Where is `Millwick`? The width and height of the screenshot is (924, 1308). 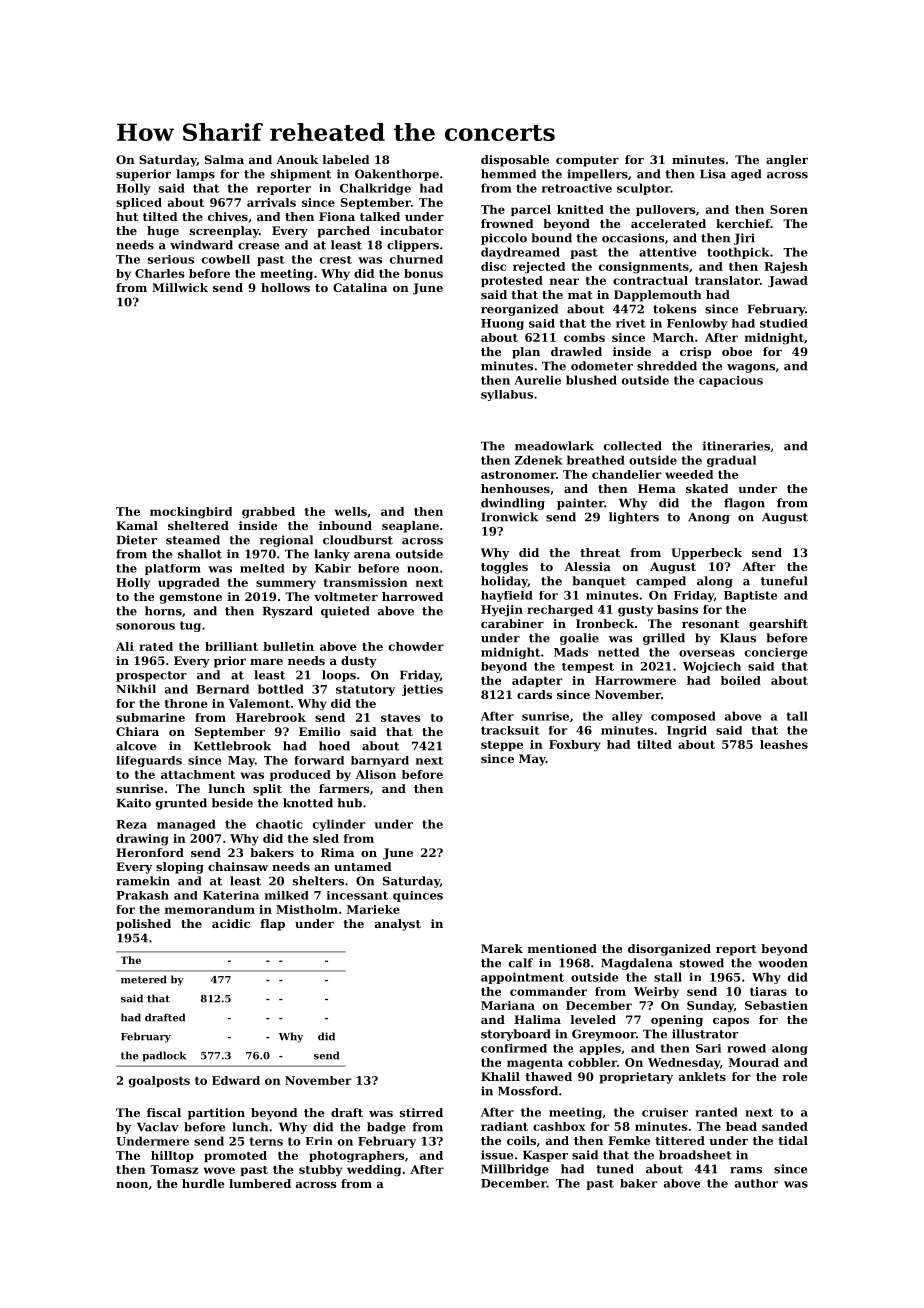
Millwick is located at coordinates (180, 287).
